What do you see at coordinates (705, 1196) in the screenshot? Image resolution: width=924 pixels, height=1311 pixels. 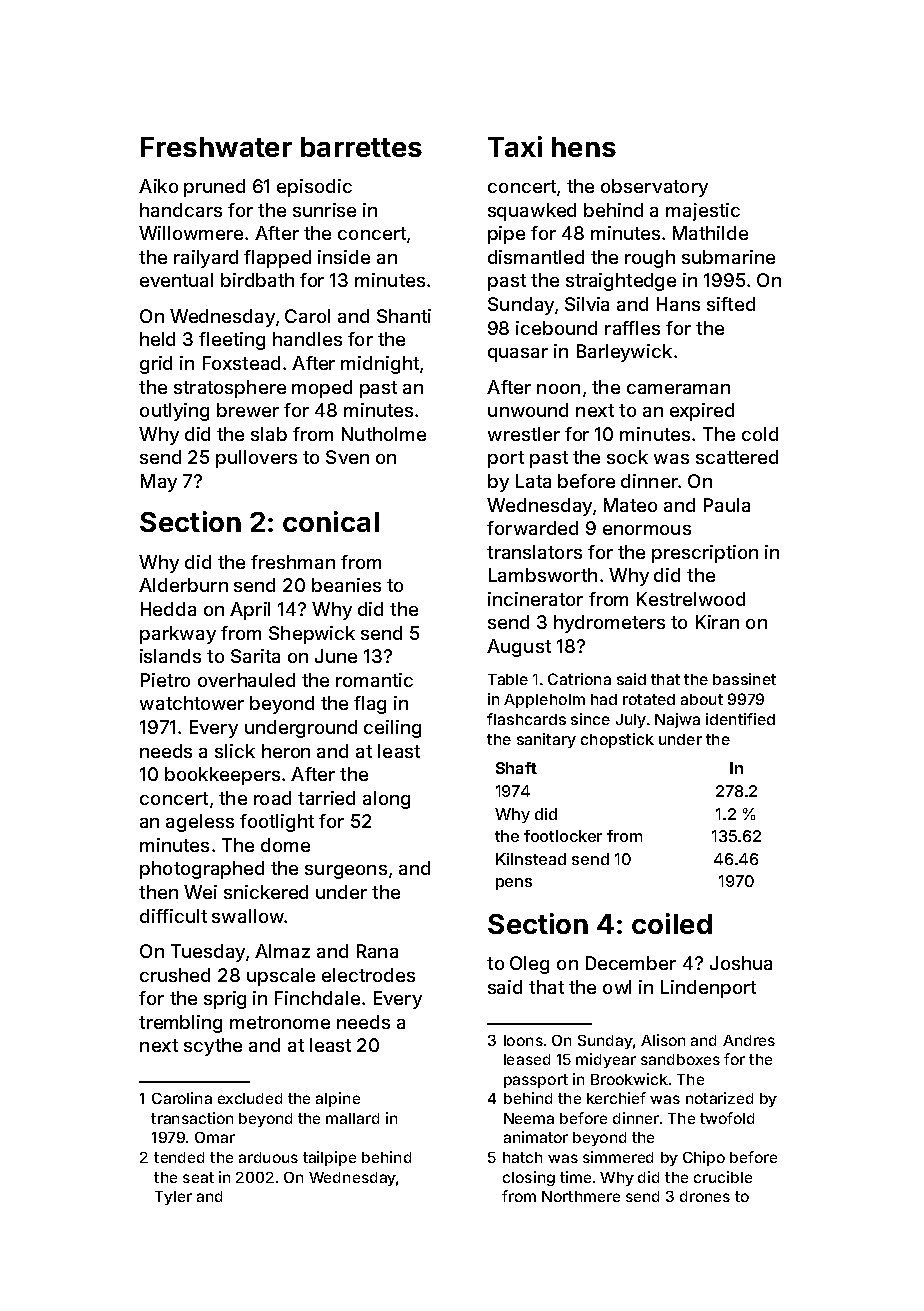 I see `drones` at bounding box center [705, 1196].
